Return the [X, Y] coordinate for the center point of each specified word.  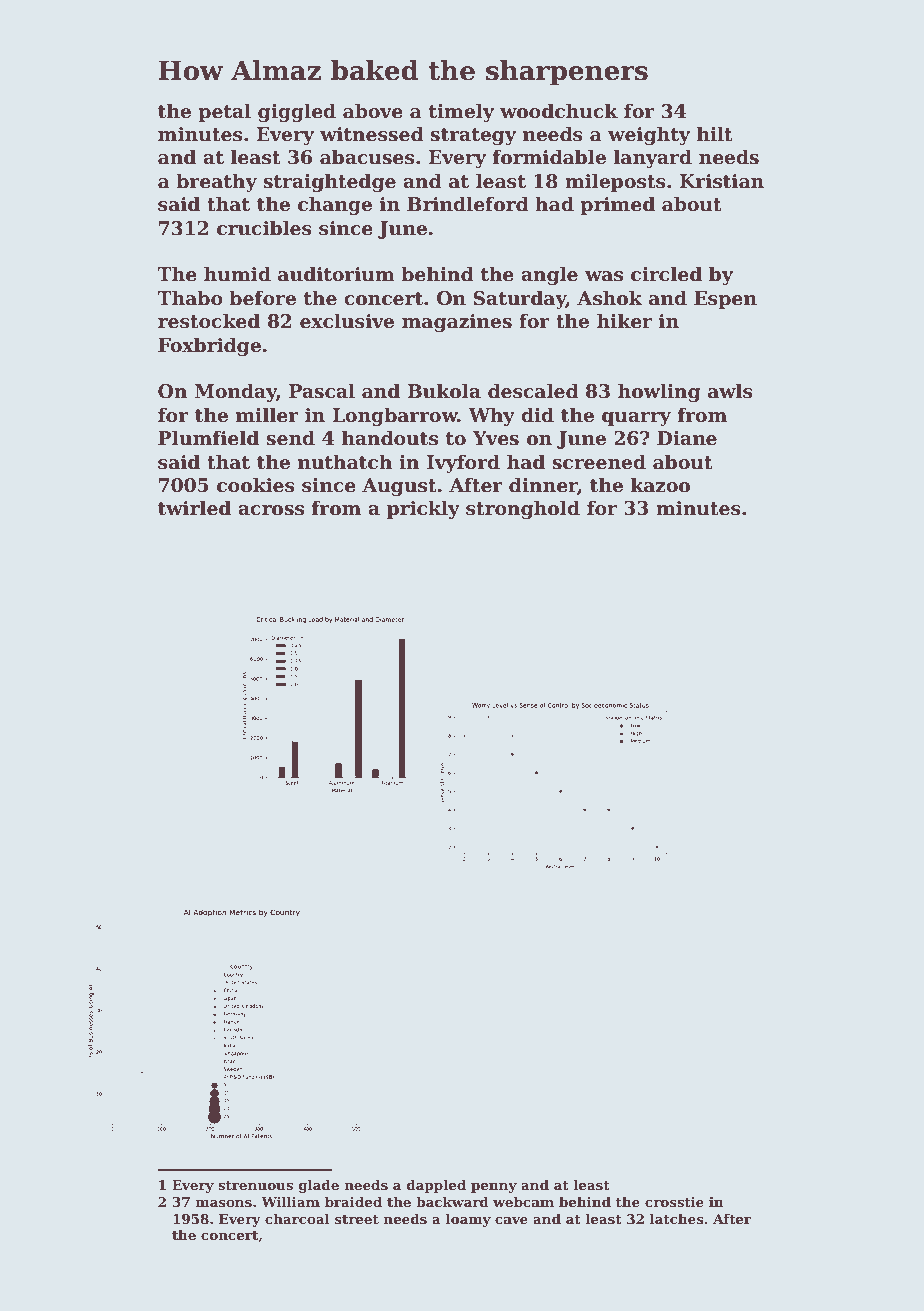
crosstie [674, 1202]
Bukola [444, 391]
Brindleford [468, 204]
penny [494, 1188]
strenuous [255, 1185]
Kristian [721, 181]
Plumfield [208, 438]
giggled [297, 112]
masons [223, 1203]
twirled [194, 508]
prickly [423, 509]
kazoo [660, 485]
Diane [687, 438]
